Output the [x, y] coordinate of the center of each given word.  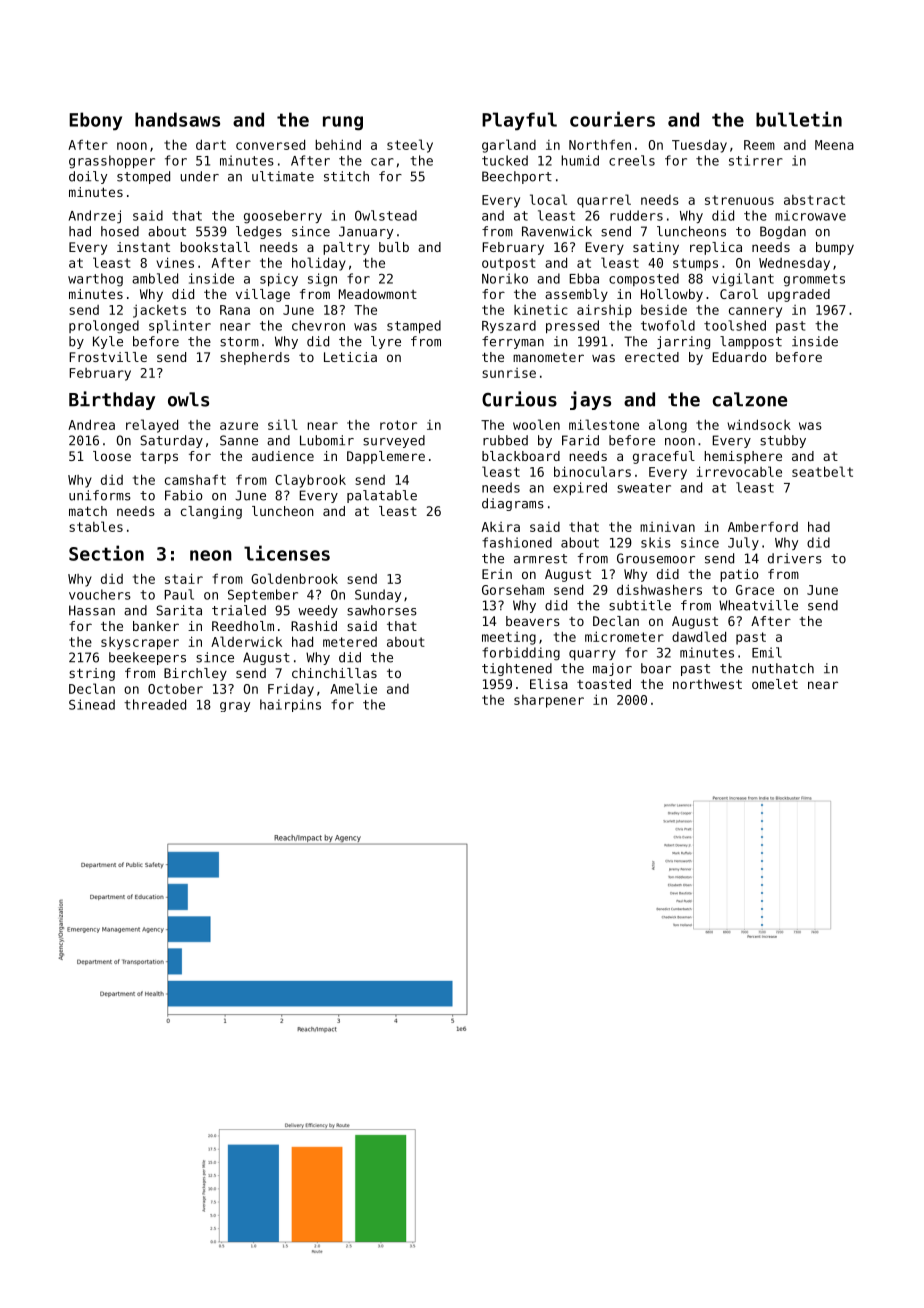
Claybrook [310, 481]
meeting [509, 638]
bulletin [799, 119]
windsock [759, 424]
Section [106, 553]
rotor [398, 425]
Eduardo [740, 357]
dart [211, 144]
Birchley [195, 674]
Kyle [108, 342]
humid [580, 160]
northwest [707, 684]
